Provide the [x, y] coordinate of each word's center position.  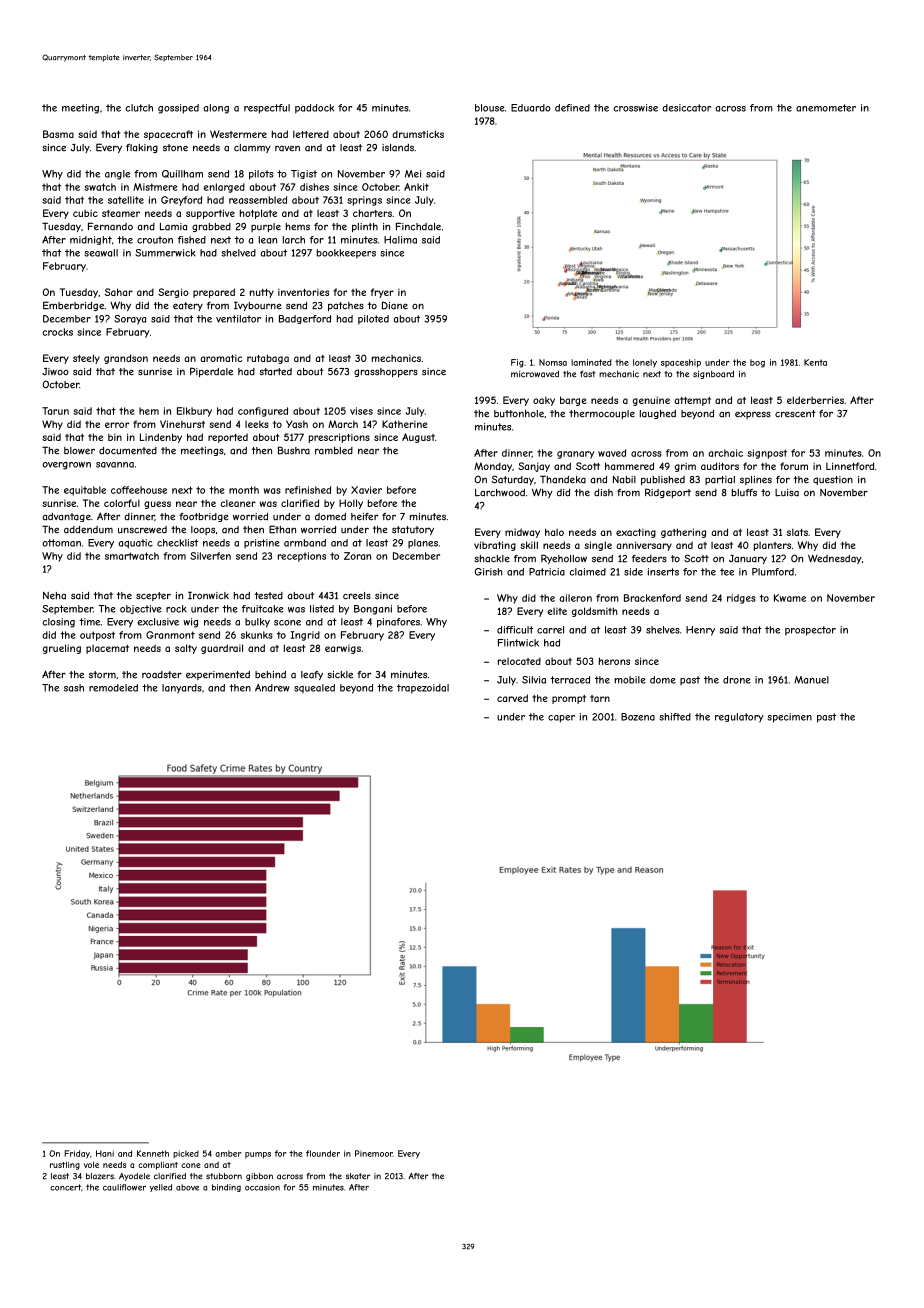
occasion [262, 1187]
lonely [645, 363]
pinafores [398, 623]
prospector [810, 631]
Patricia [547, 572]
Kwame [790, 598]
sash [74, 688]
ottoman [61, 543]
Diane [395, 305]
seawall [101, 253]
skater [358, 1176]
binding [226, 1188]
